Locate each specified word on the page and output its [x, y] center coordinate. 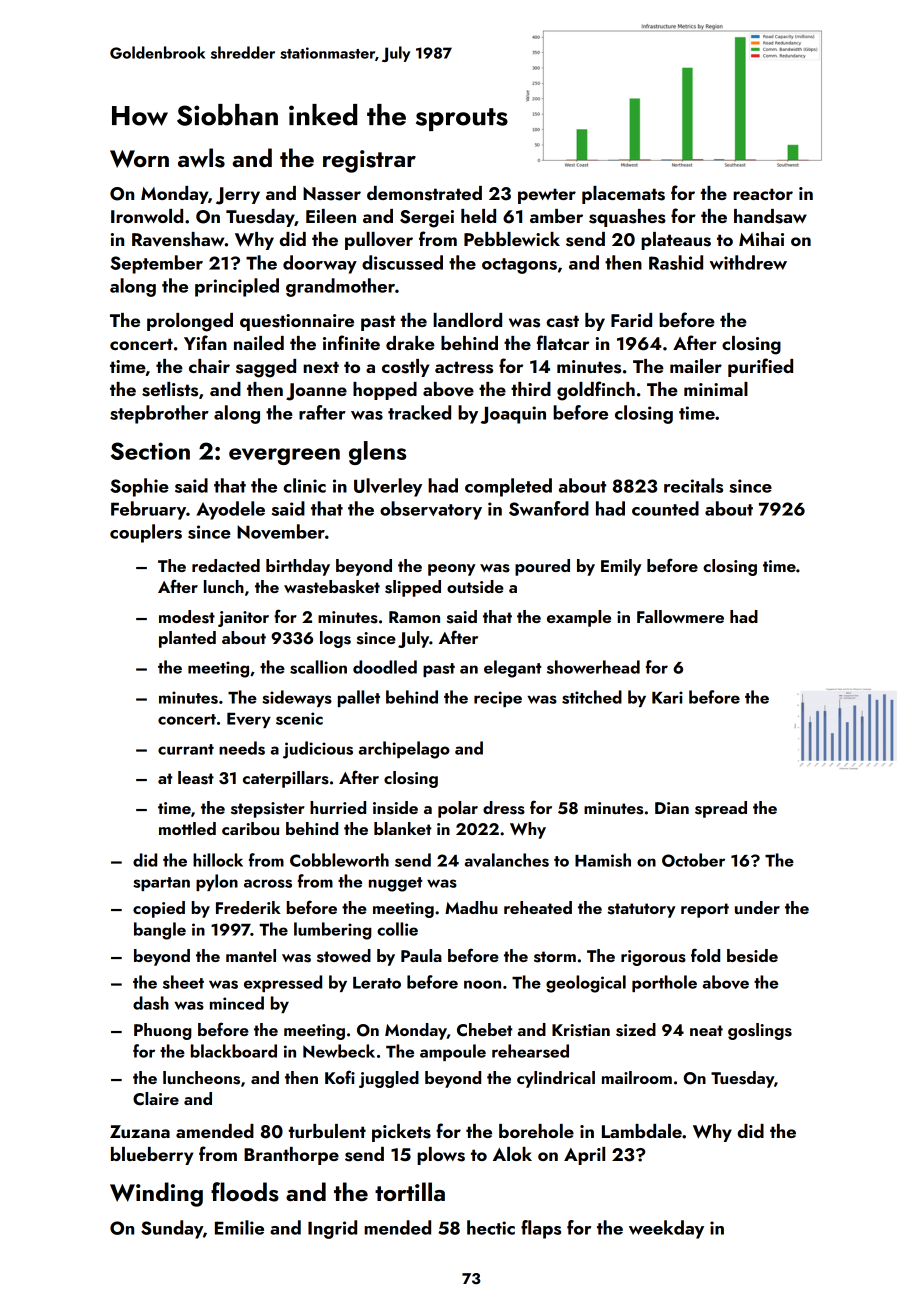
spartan [161, 884]
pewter [547, 196]
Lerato [377, 983]
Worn [139, 159]
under [757, 907]
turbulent [327, 1131]
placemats [623, 195]
